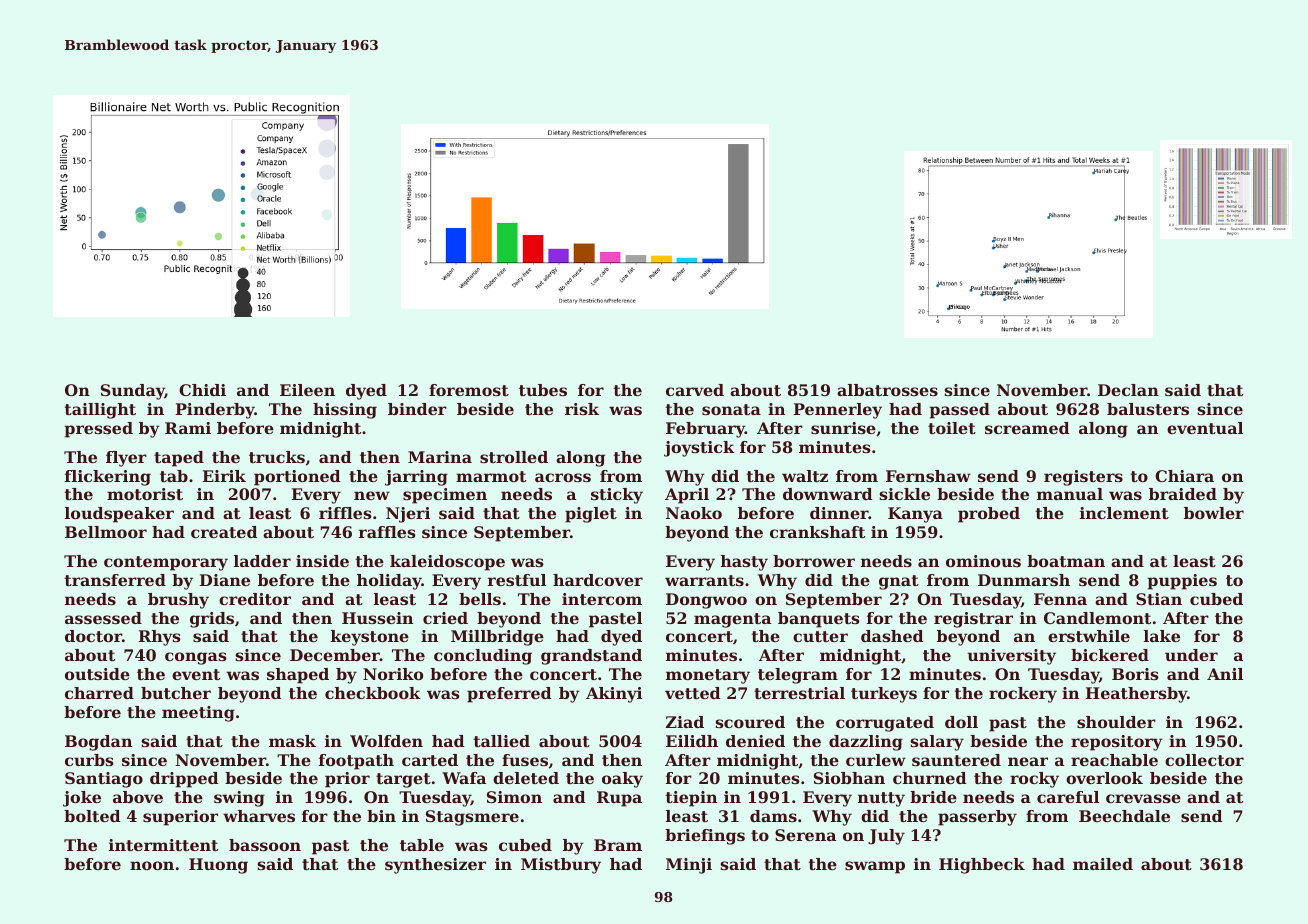 This page has width=1308, height=924. Describe the element at coordinates (828, 494) in the page. I see `downward` at that location.
